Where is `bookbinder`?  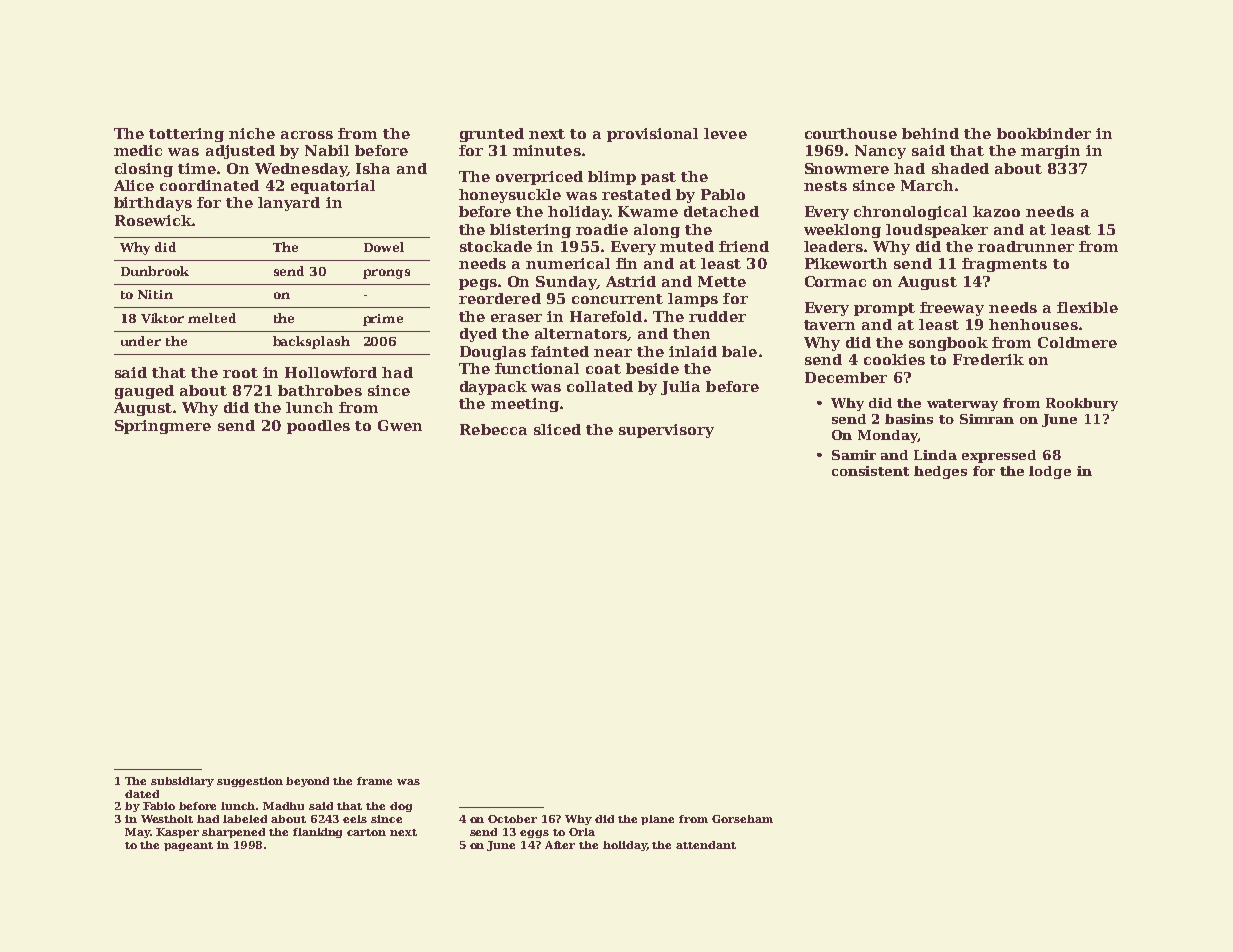
bookbinder is located at coordinates (1044, 133).
